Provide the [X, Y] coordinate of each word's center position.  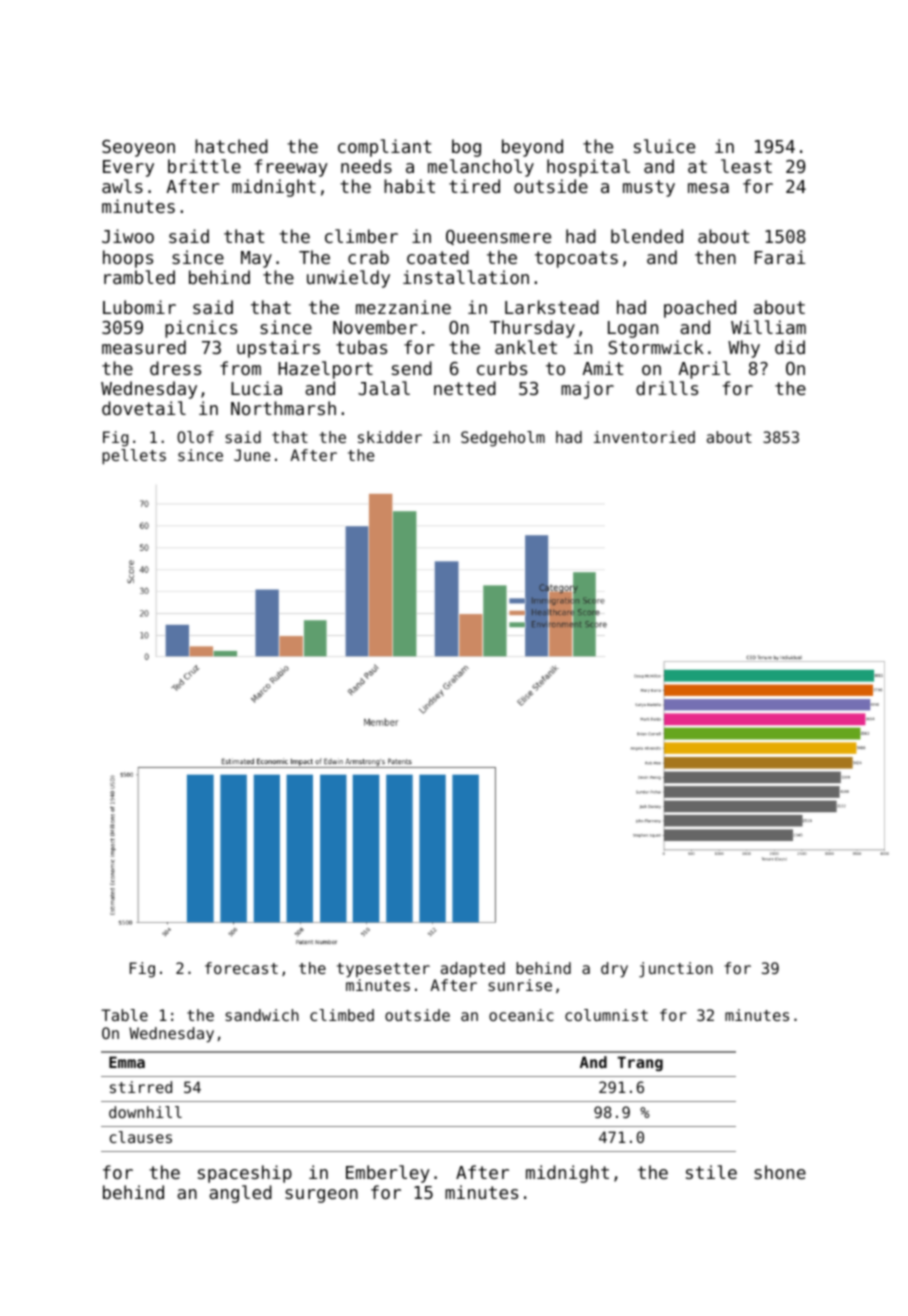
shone [780, 1172]
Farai [780, 257]
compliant [384, 148]
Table [124, 1015]
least [746, 166]
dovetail [144, 408]
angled [240, 1194]
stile [711, 1172]
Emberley [388, 1174]
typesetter [383, 970]
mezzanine [403, 307]
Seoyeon [138, 148]
